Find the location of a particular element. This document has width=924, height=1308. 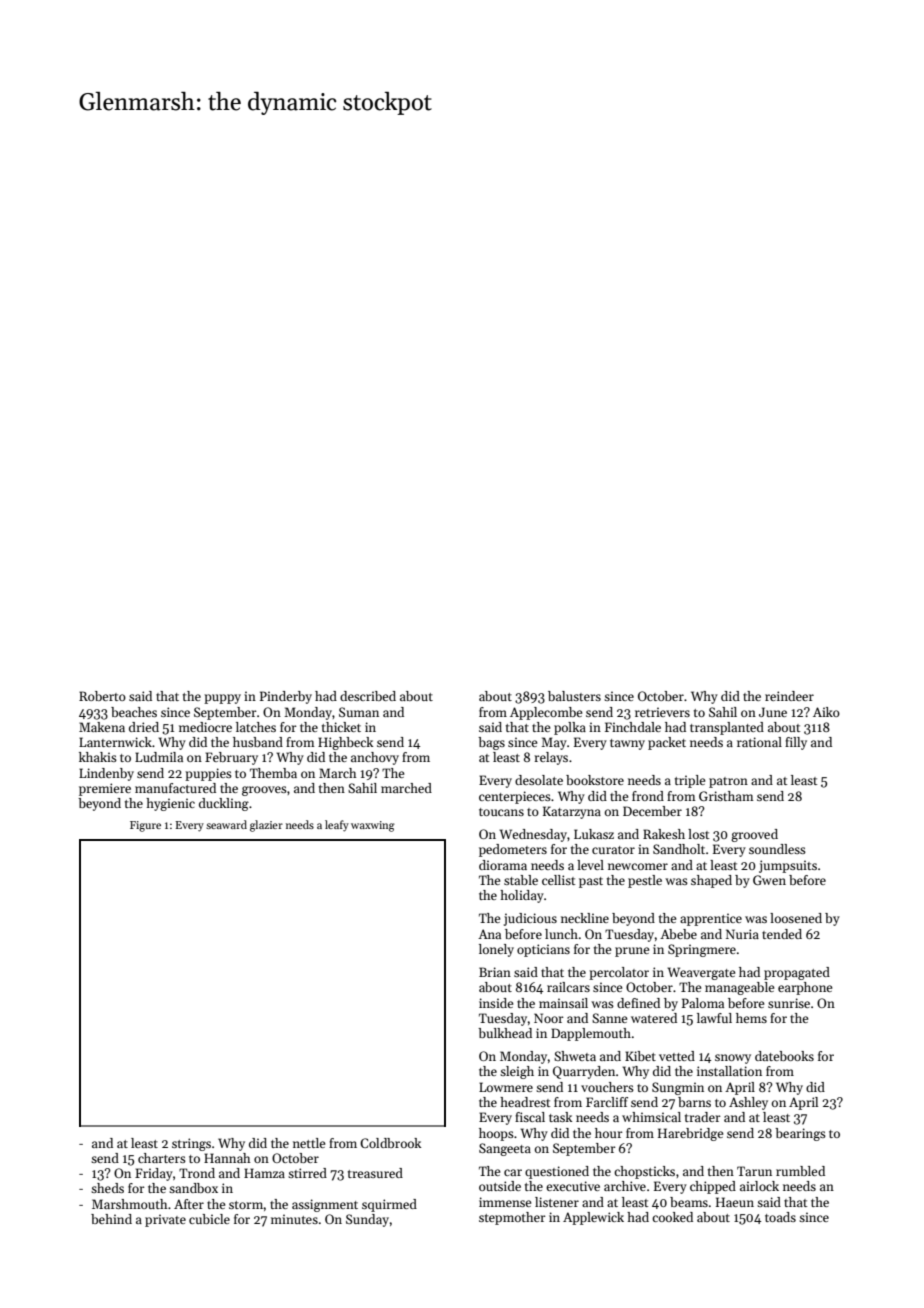

bags is located at coordinates (491, 743).
